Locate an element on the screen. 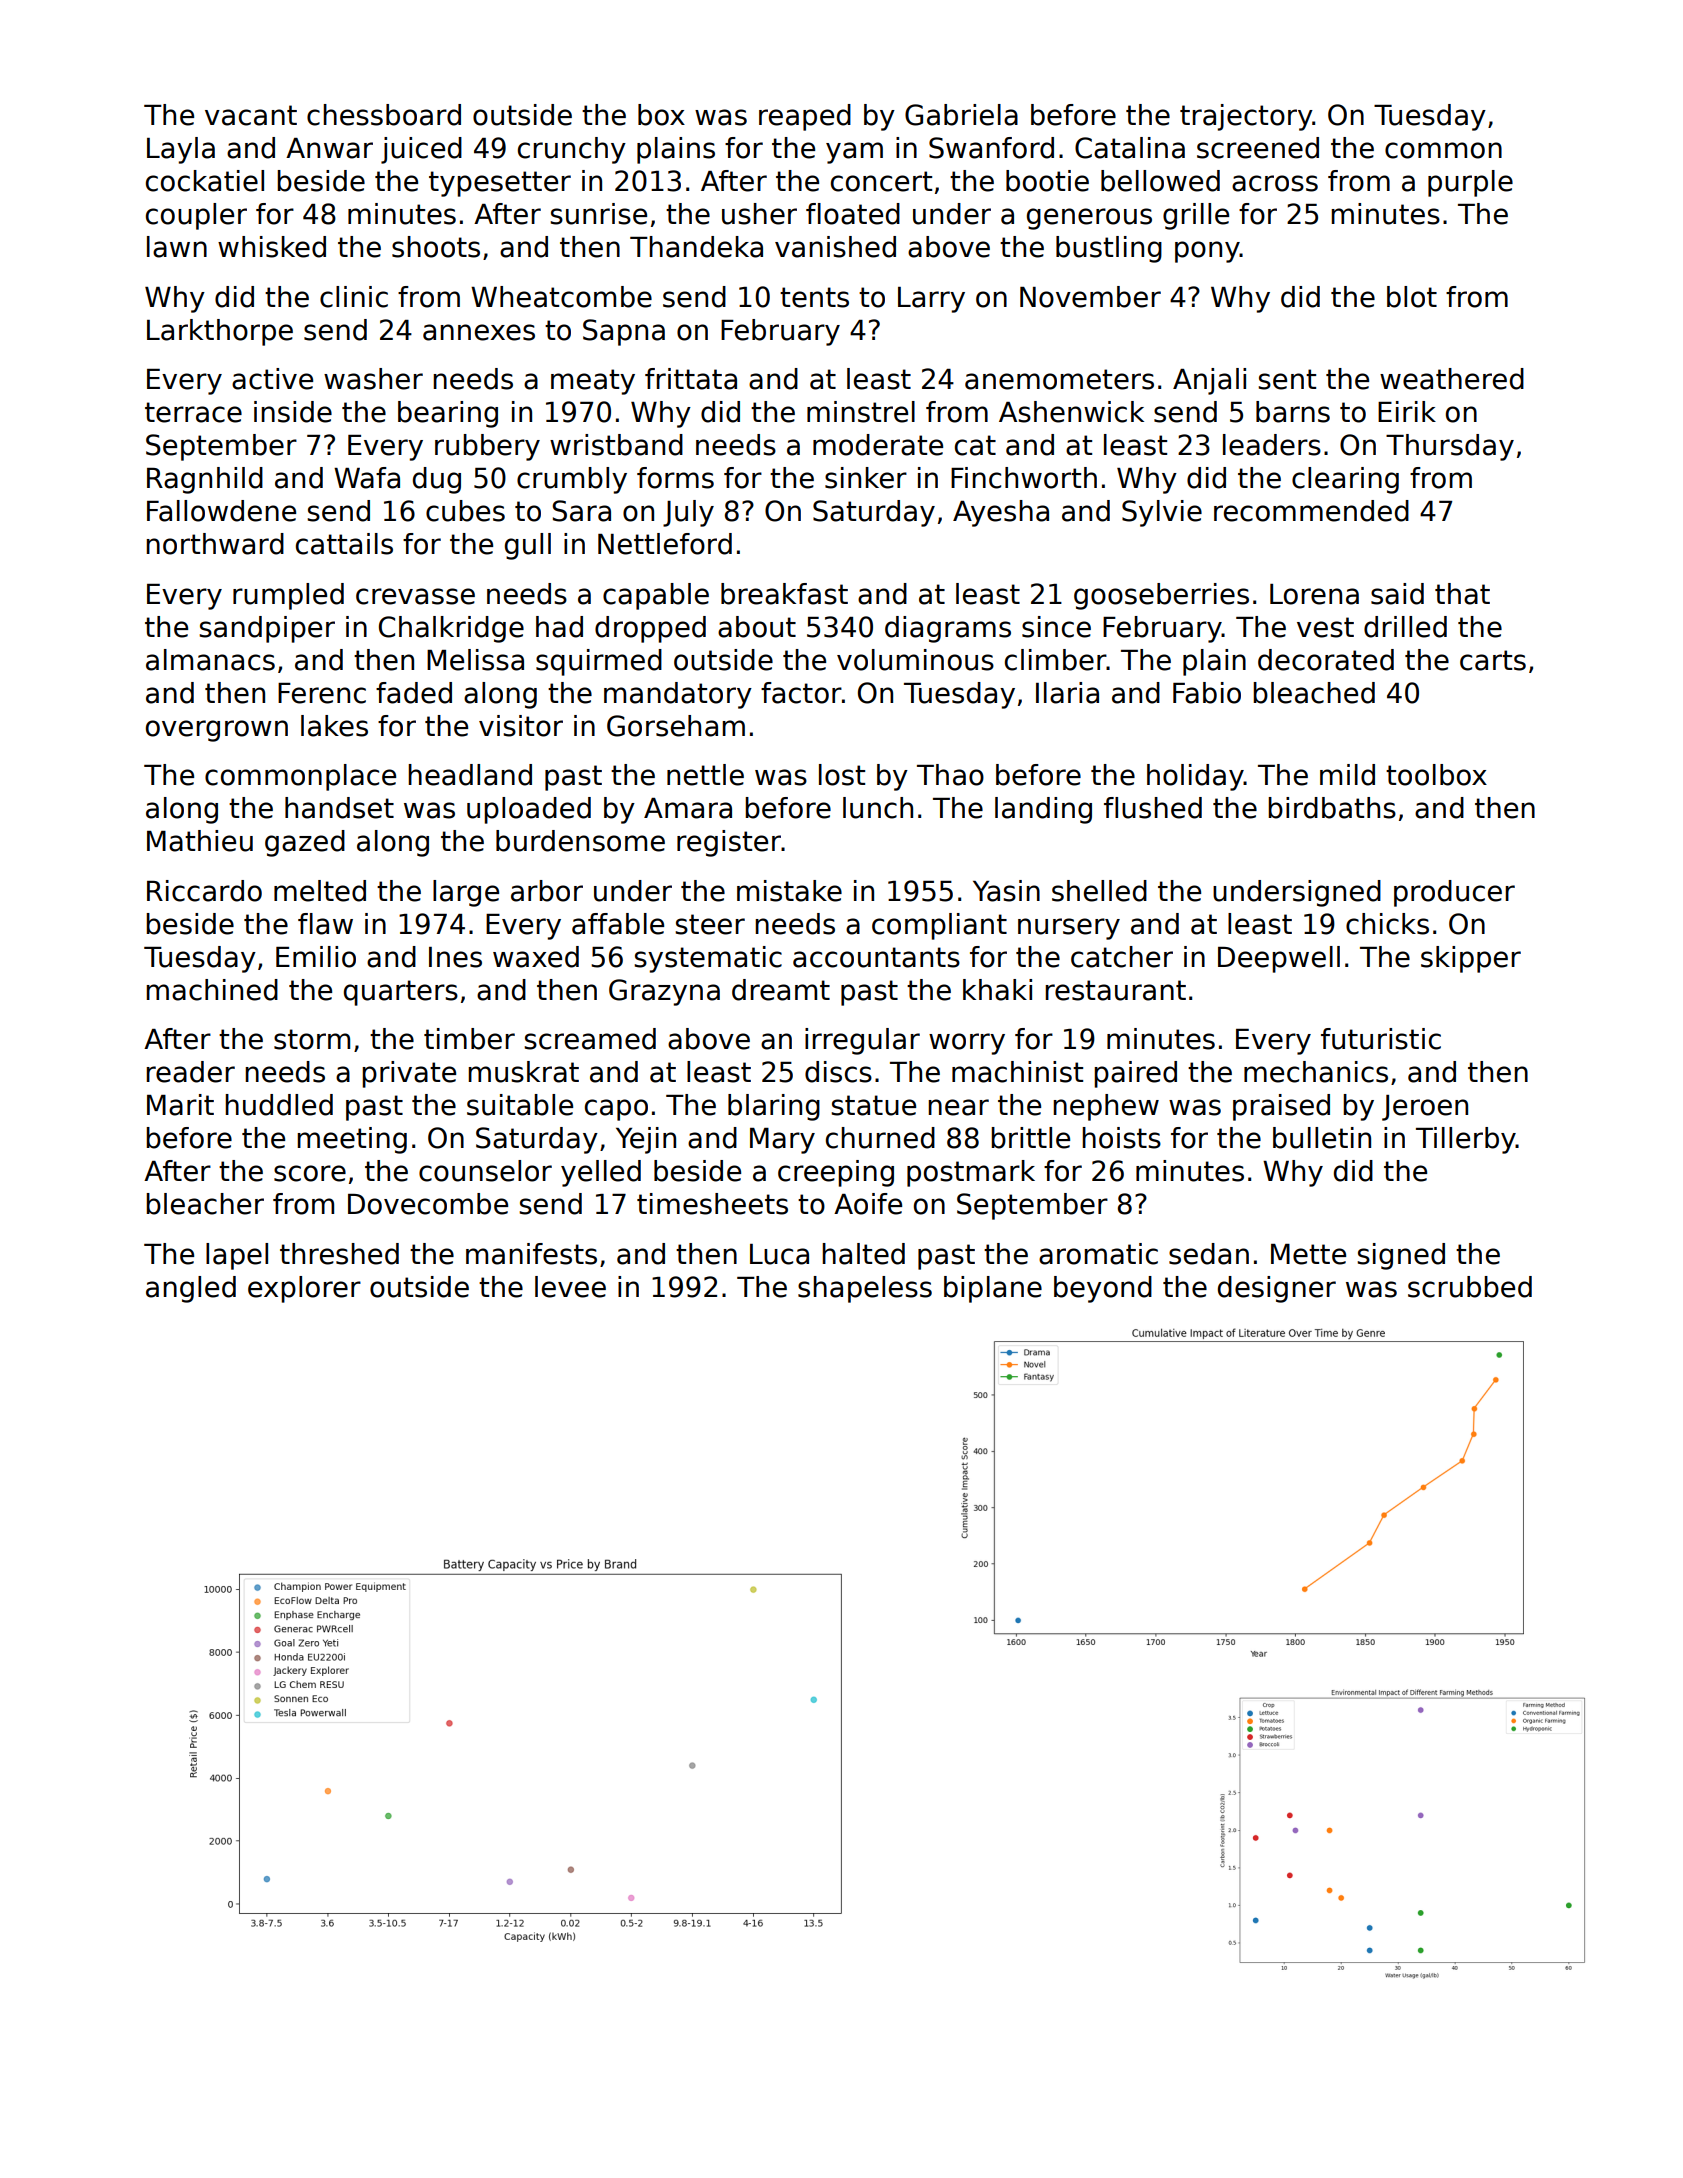 This screenshot has width=1683, height=2178. mechanics is located at coordinates (1316, 1072).
